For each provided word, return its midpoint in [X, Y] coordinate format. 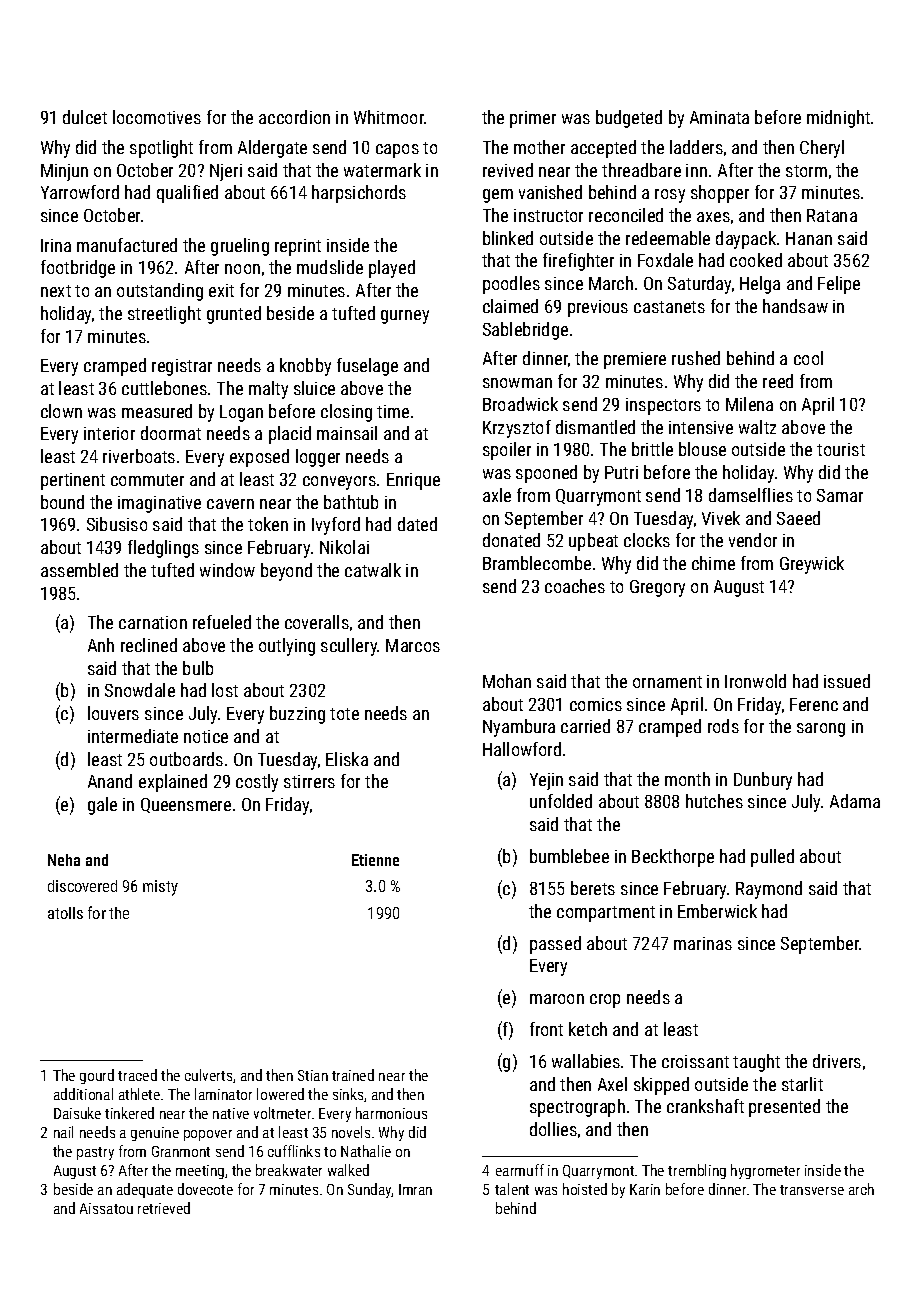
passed [555, 945]
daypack [746, 240]
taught [756, 1063]
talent [512, 1189]
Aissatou [106, 1208]
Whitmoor [389, 117]
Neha [64, 860]
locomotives [157, 117]
